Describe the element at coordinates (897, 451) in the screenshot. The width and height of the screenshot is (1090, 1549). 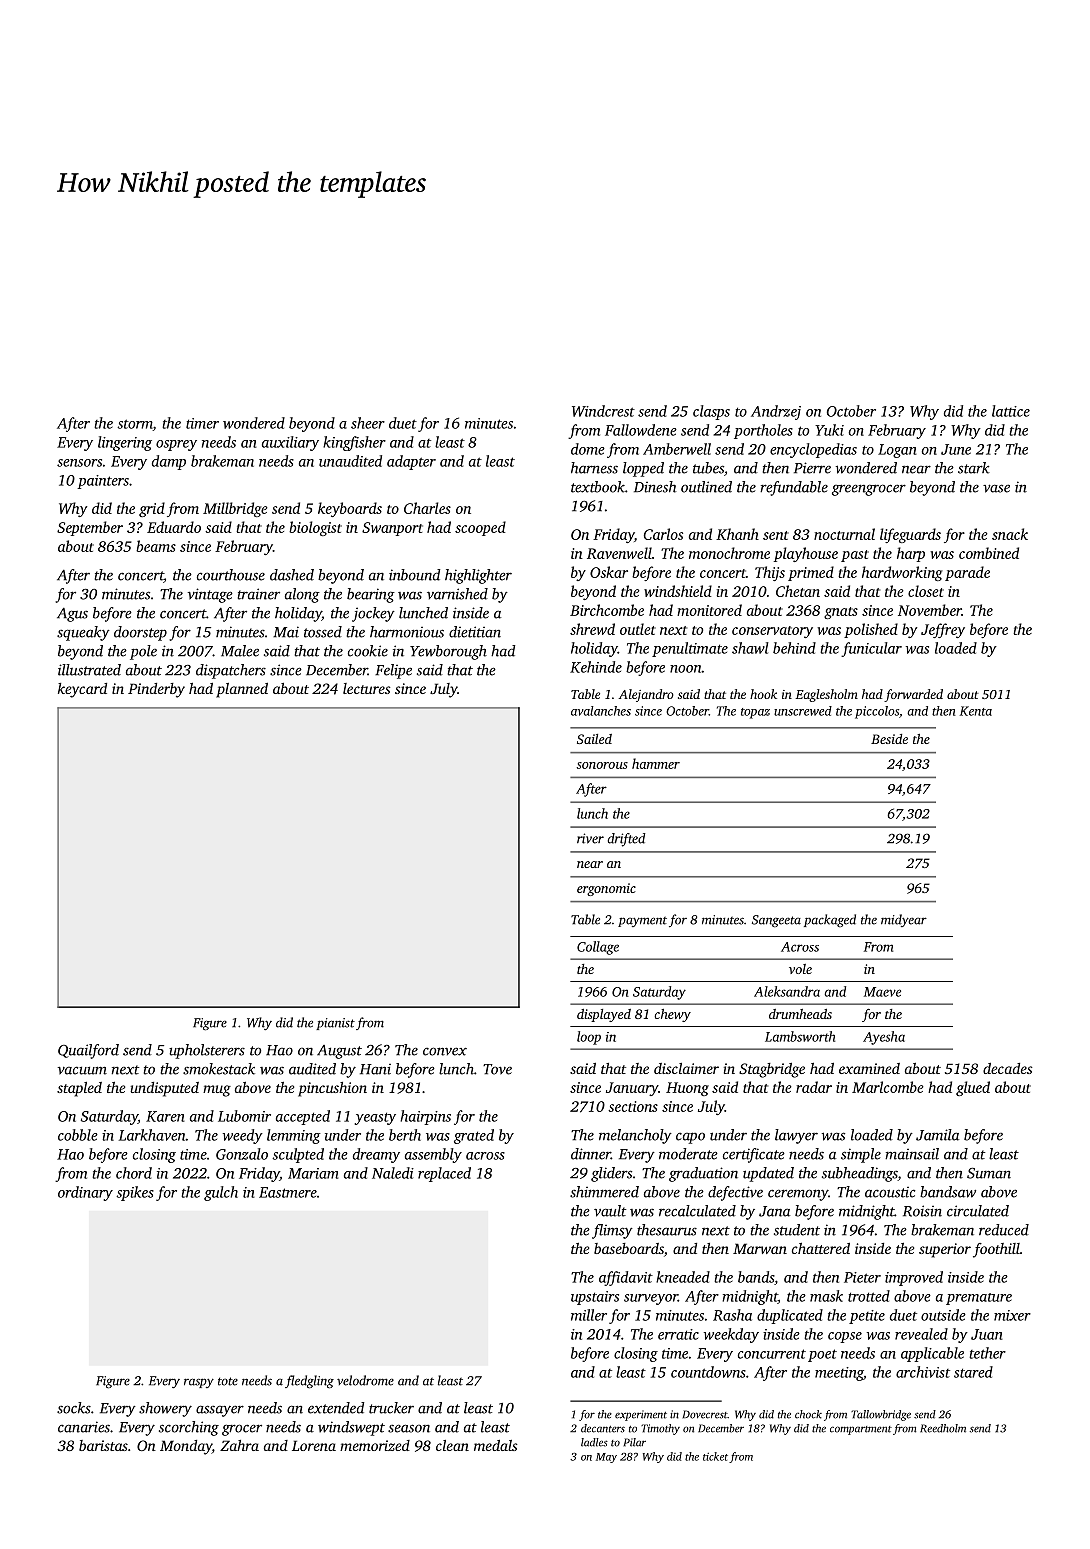
I see `Logan` at that location.
